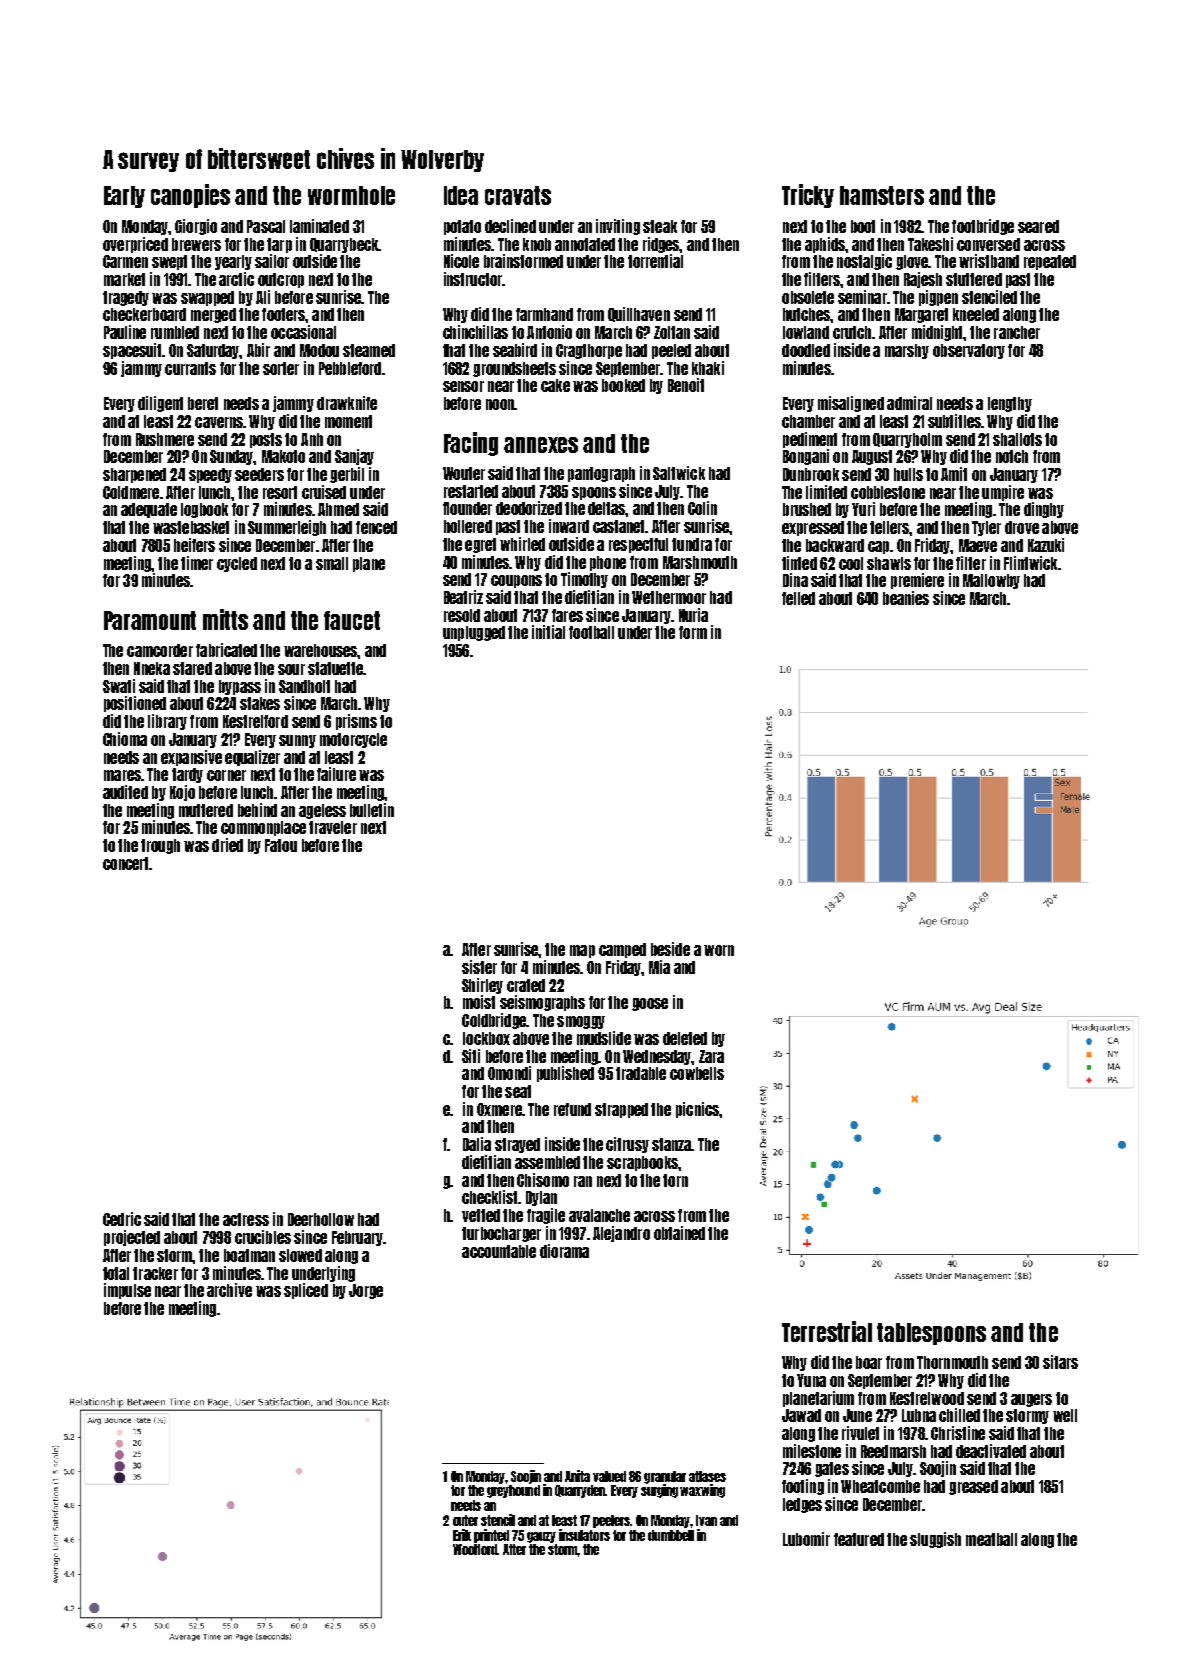  Describe the element at coordinates (499, 1251) in the screenshot. I see `accountable` at that location.
